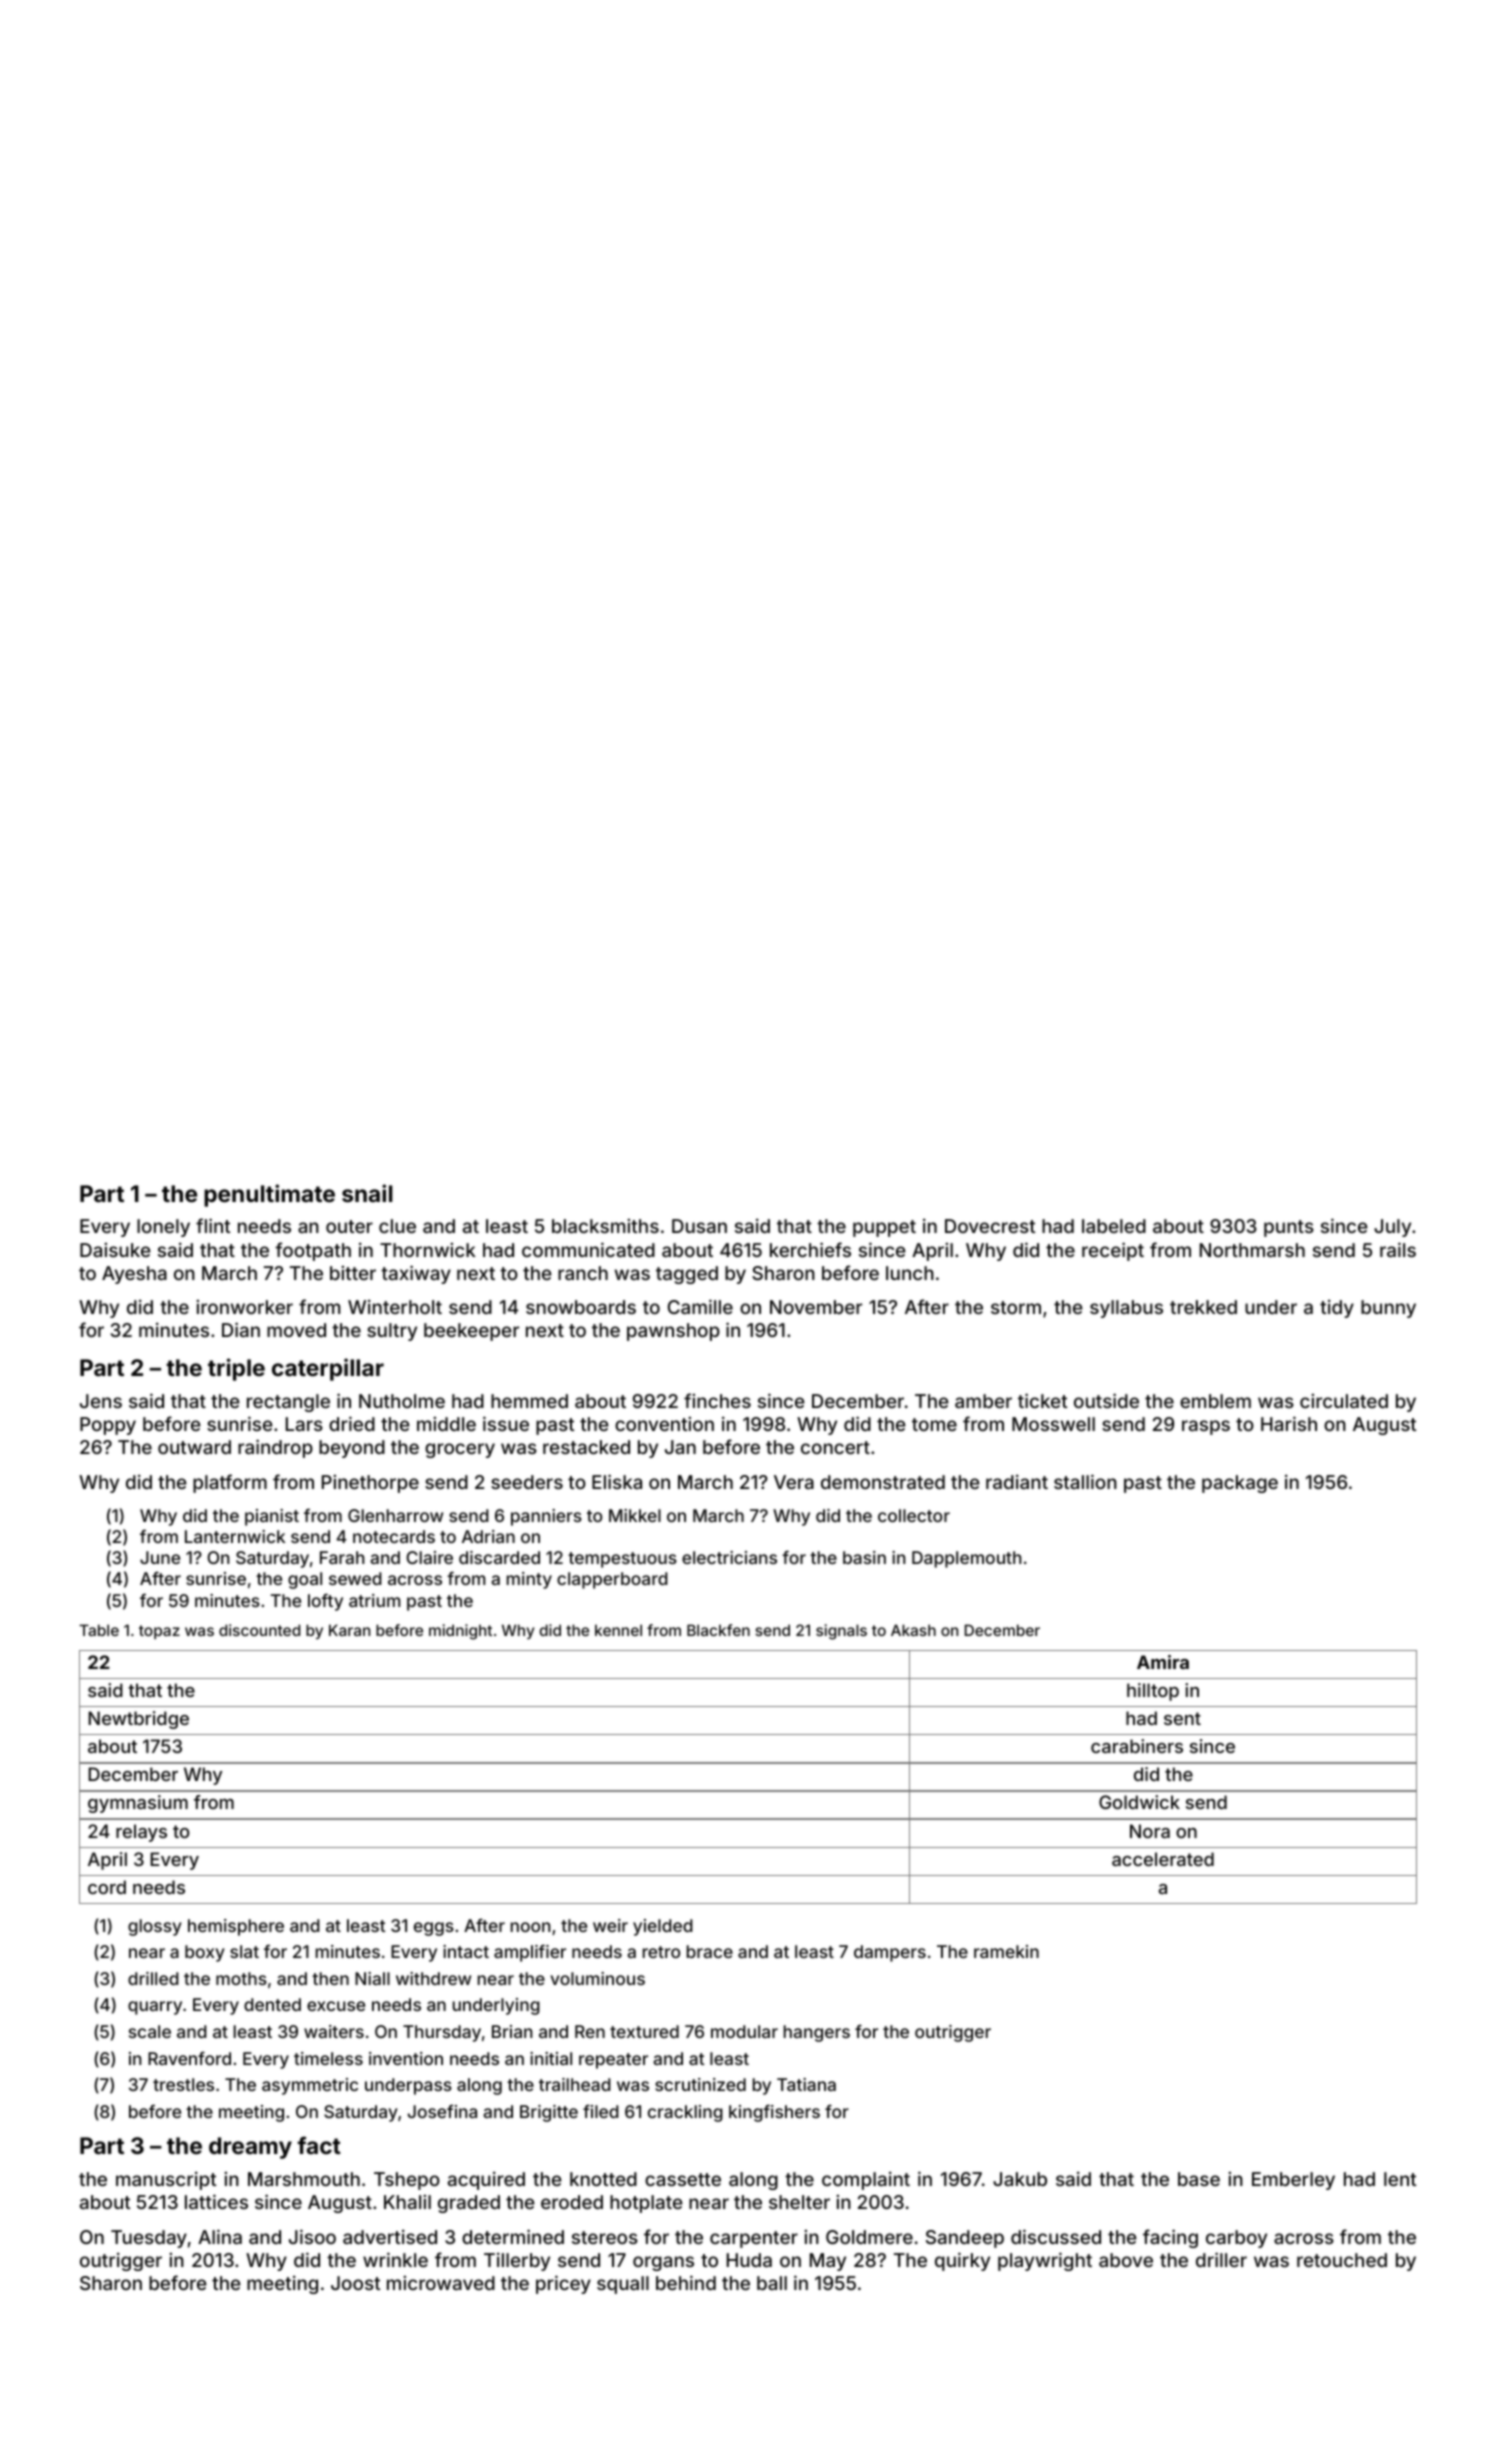 The image size is (1496, 2464). What do you see at coordinates (1344, 1401) in the document?
I see `circulated` at bounding box center [1344, 1401].
